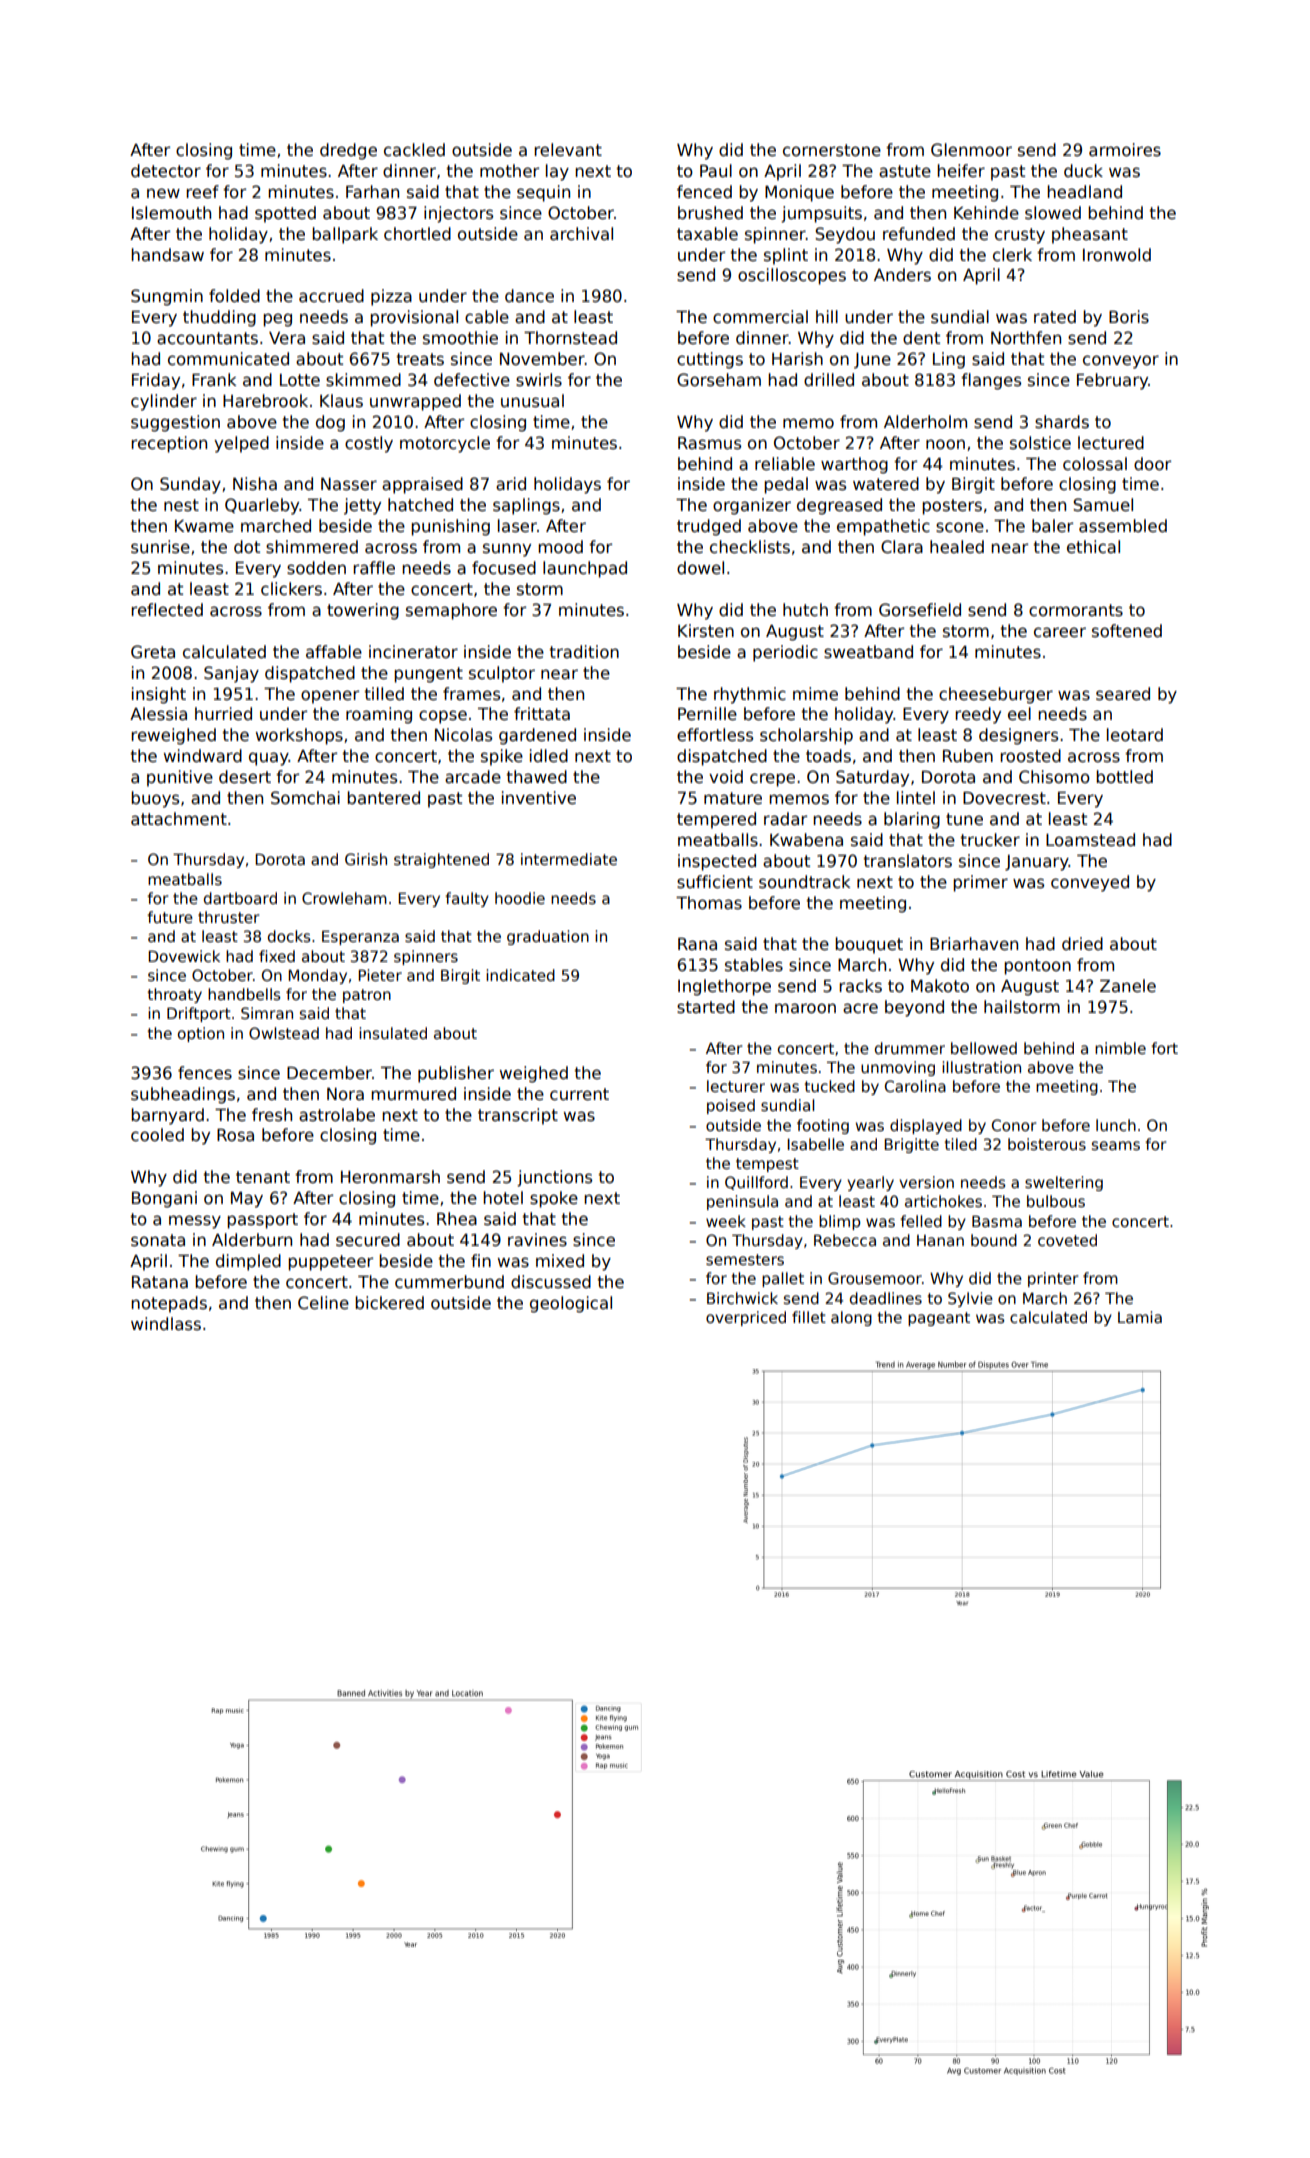  I want to click on bickered, so click(389, 1303).
